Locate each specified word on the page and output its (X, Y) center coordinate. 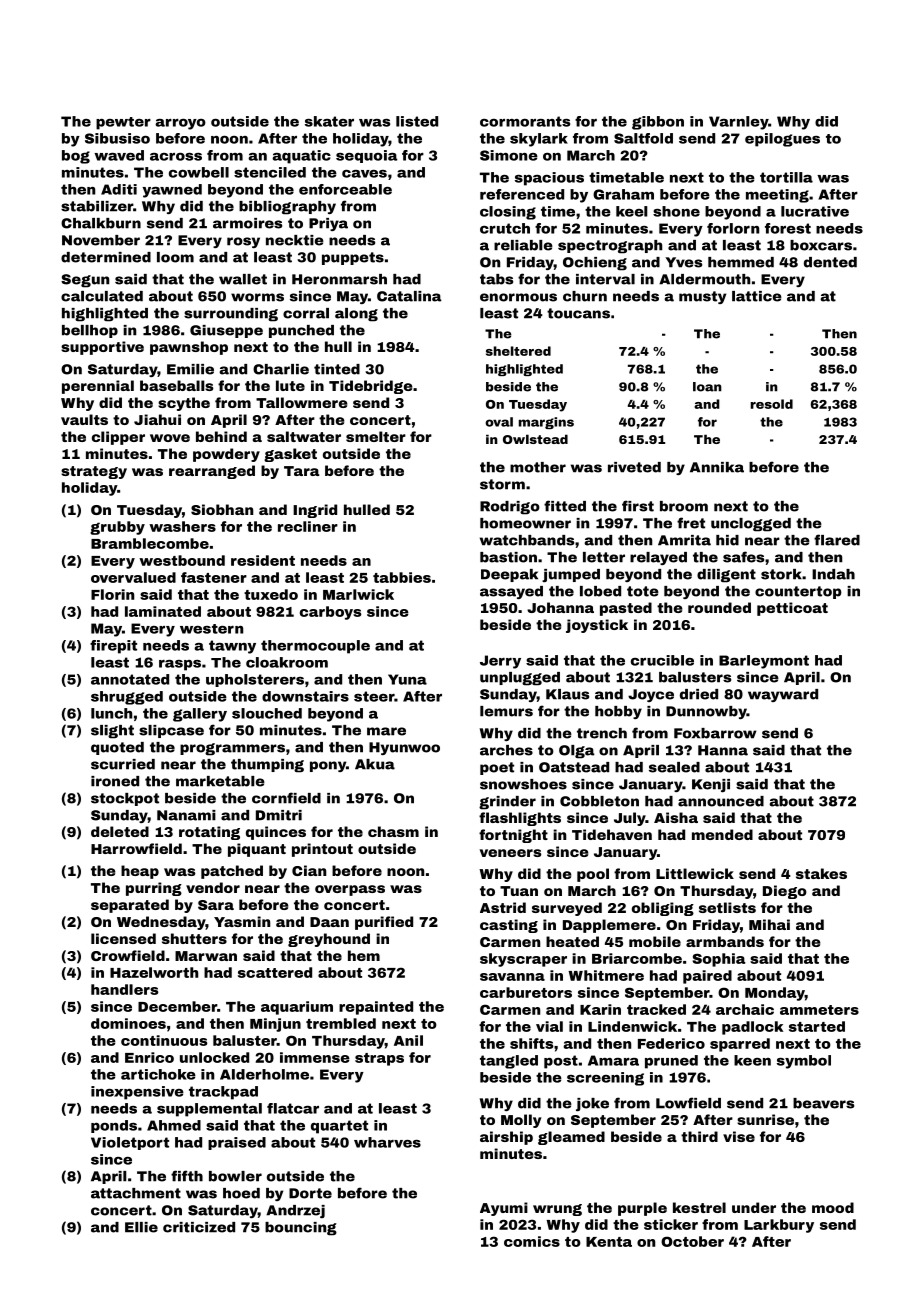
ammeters (819, 1010)
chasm (393, 831)
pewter (123, 123)
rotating (209, 833)
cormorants (525, 121)
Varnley (738, 123)
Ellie (141, 1227)
